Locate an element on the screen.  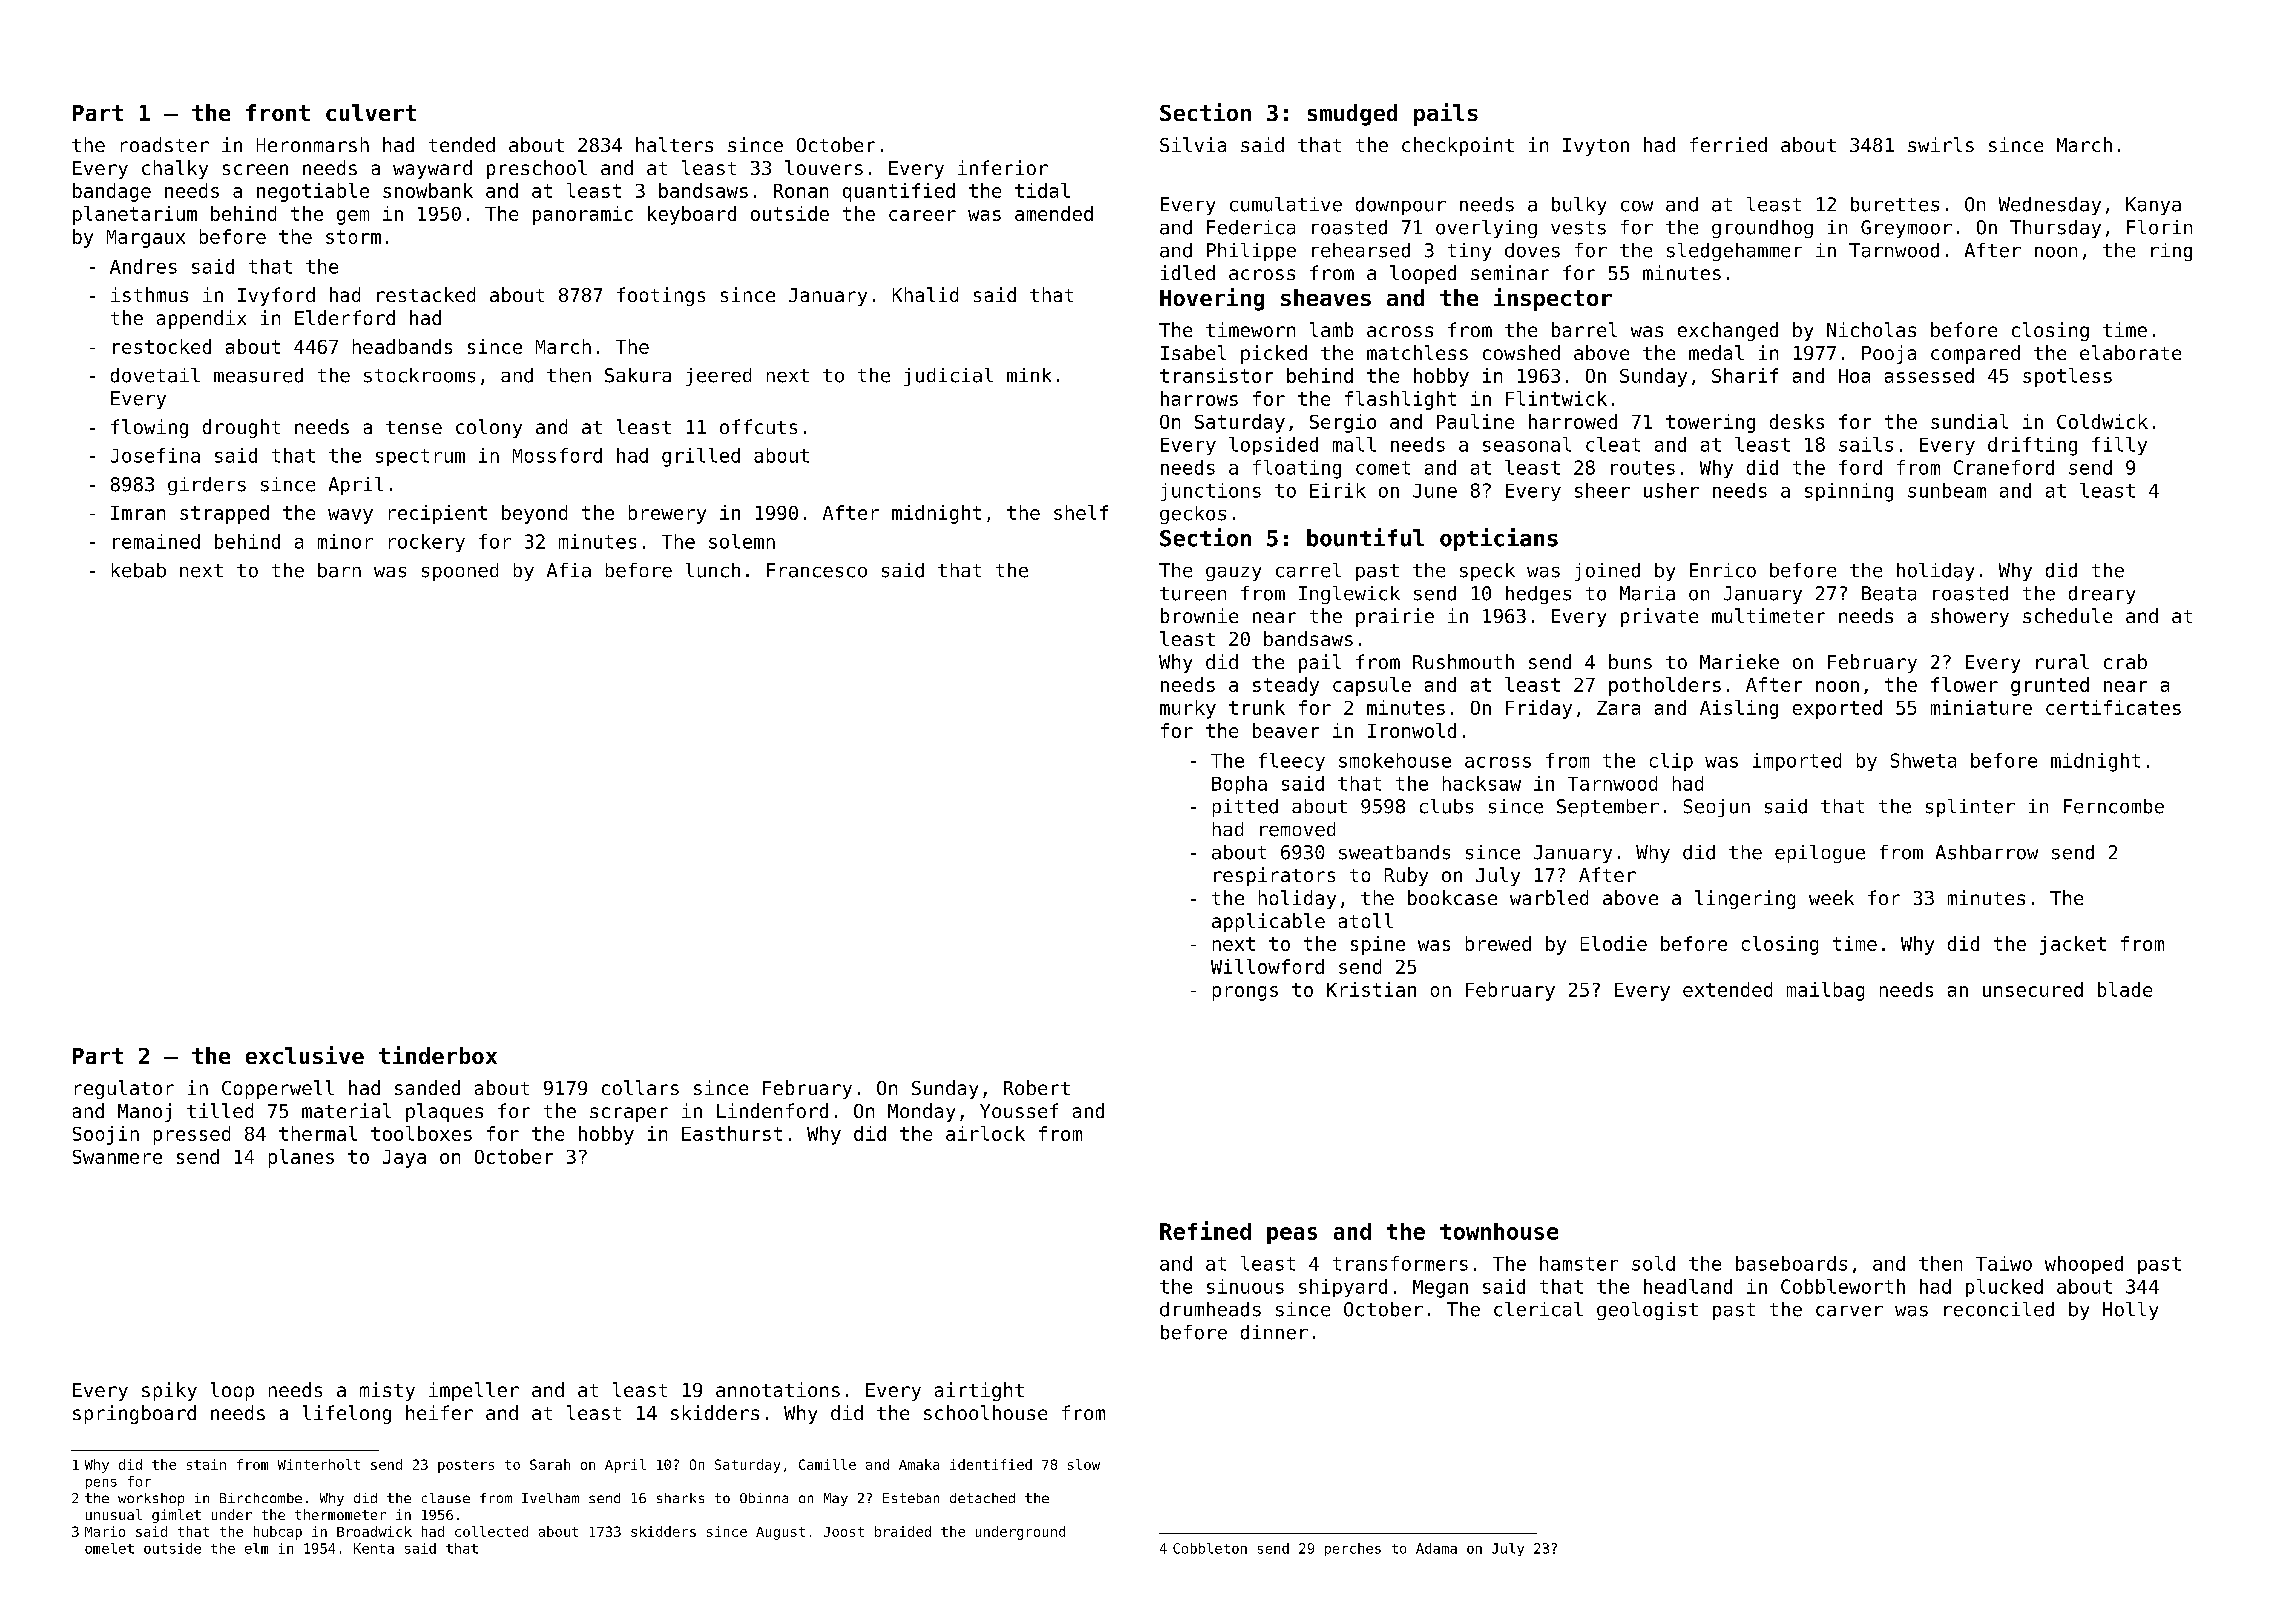
tinderbox is located at coordinates (438, 1055).
